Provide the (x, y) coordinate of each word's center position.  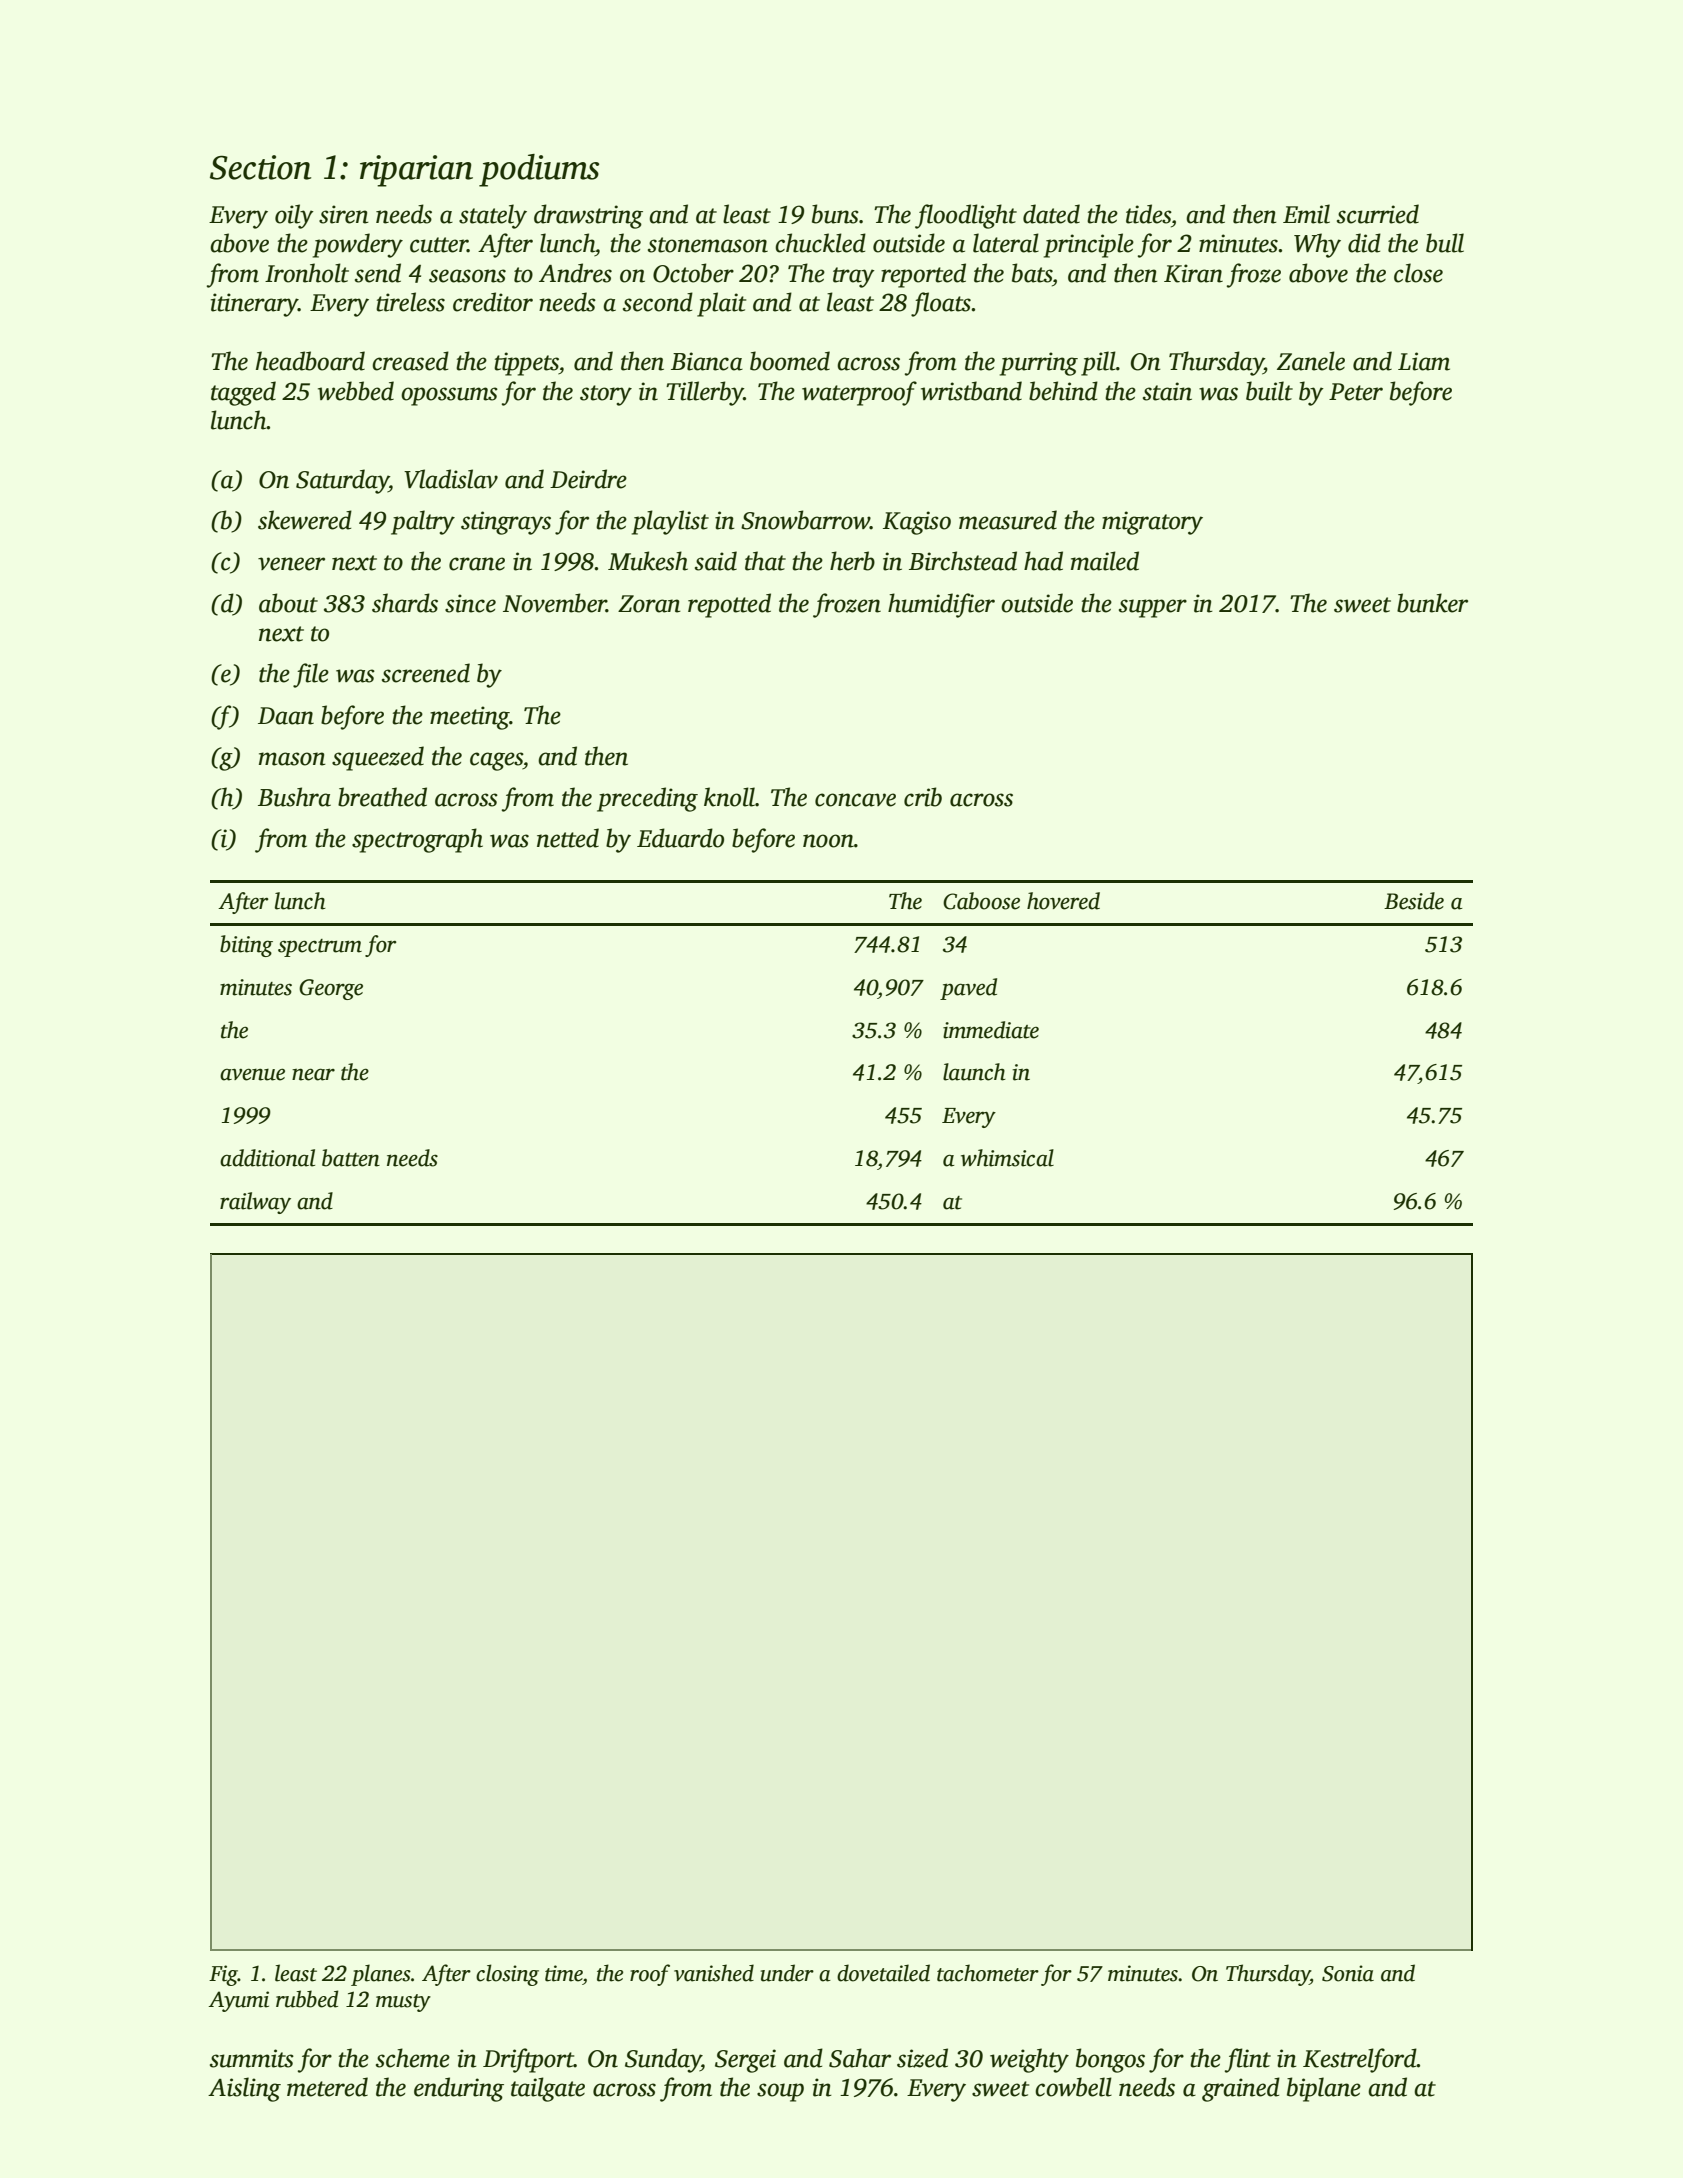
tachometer (988, 1973)
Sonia (1348, 1973)
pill (1098, 363)
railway (255, 1203)
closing (507, 1975)
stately (493, 216)
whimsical (1007, 1158)
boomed (790, 361)
